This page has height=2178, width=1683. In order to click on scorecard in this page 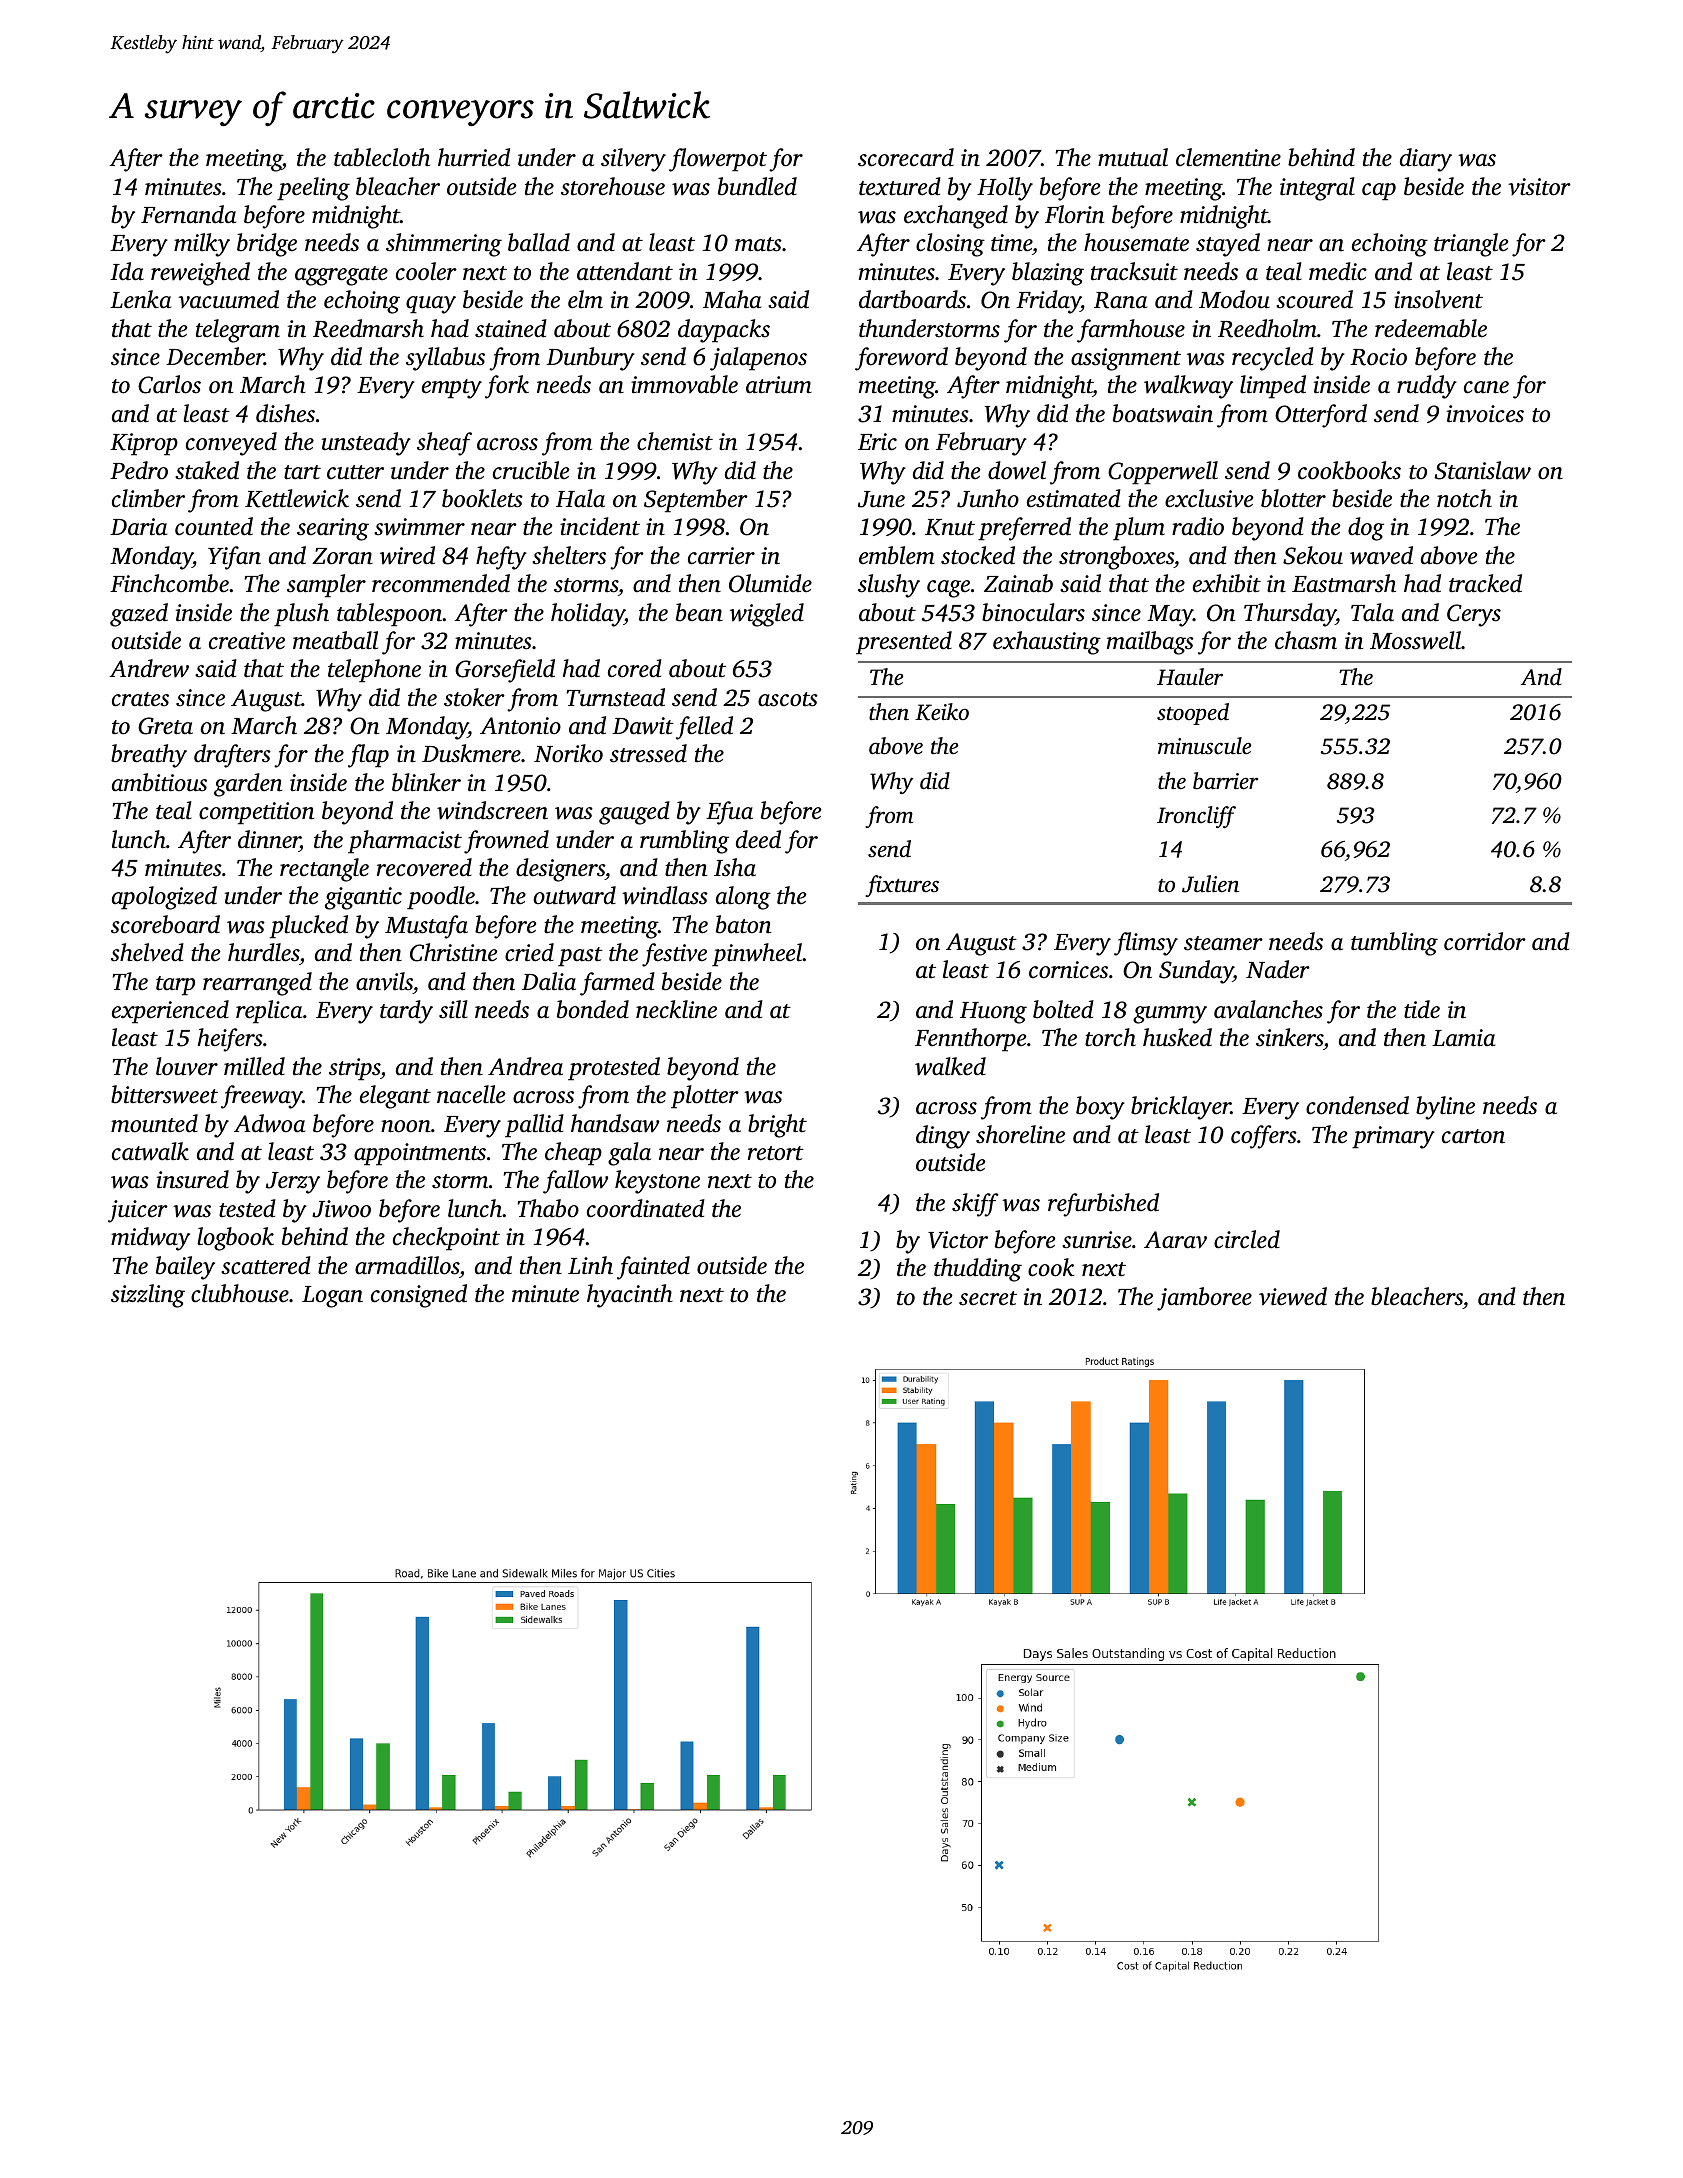, I will do `click(906, 157)`.
